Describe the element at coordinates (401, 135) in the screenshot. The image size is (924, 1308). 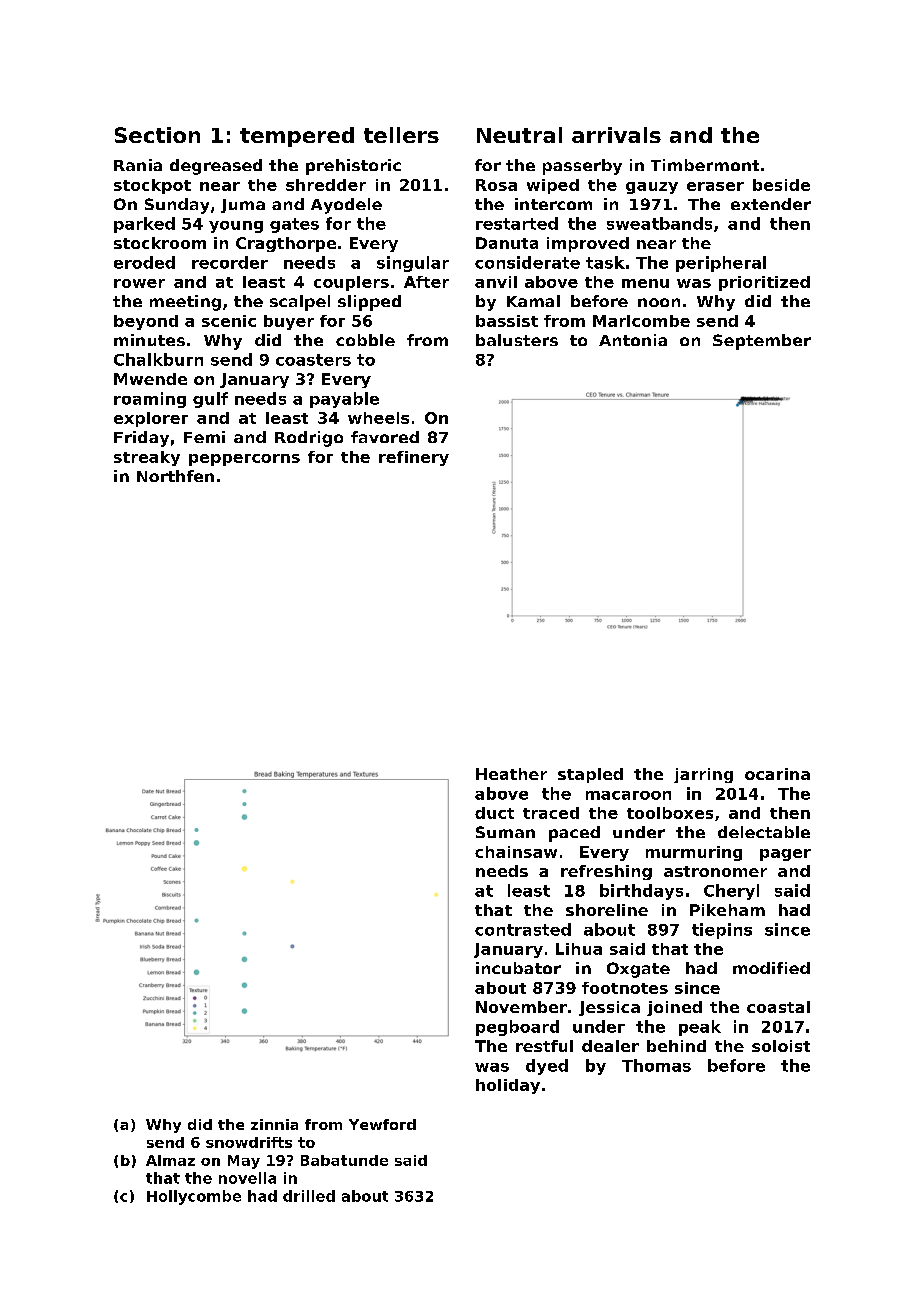
I see `tellers` at that location.
